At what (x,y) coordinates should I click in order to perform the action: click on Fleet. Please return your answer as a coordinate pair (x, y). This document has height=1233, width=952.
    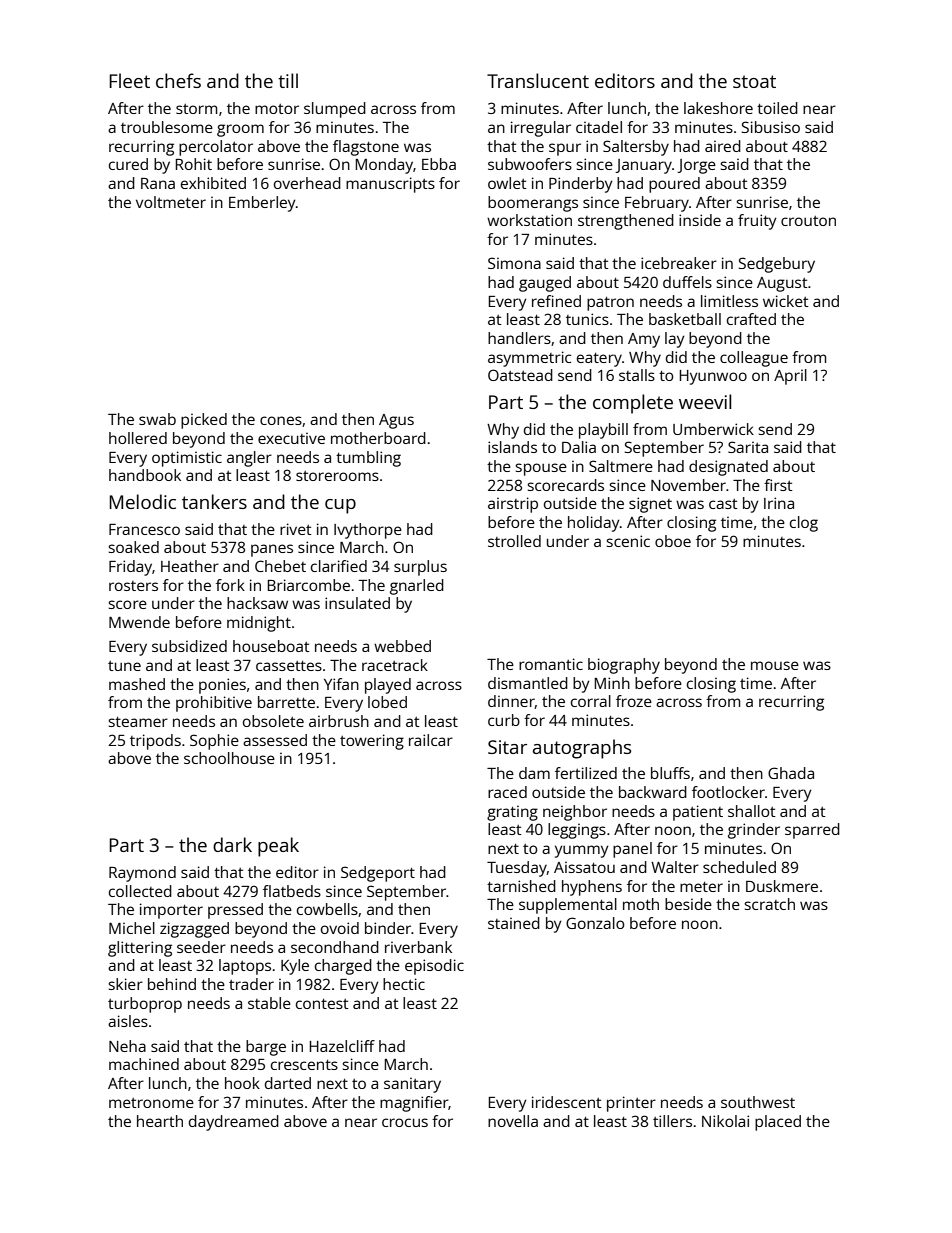
    Looking at the image, I should click on (129, 80).
